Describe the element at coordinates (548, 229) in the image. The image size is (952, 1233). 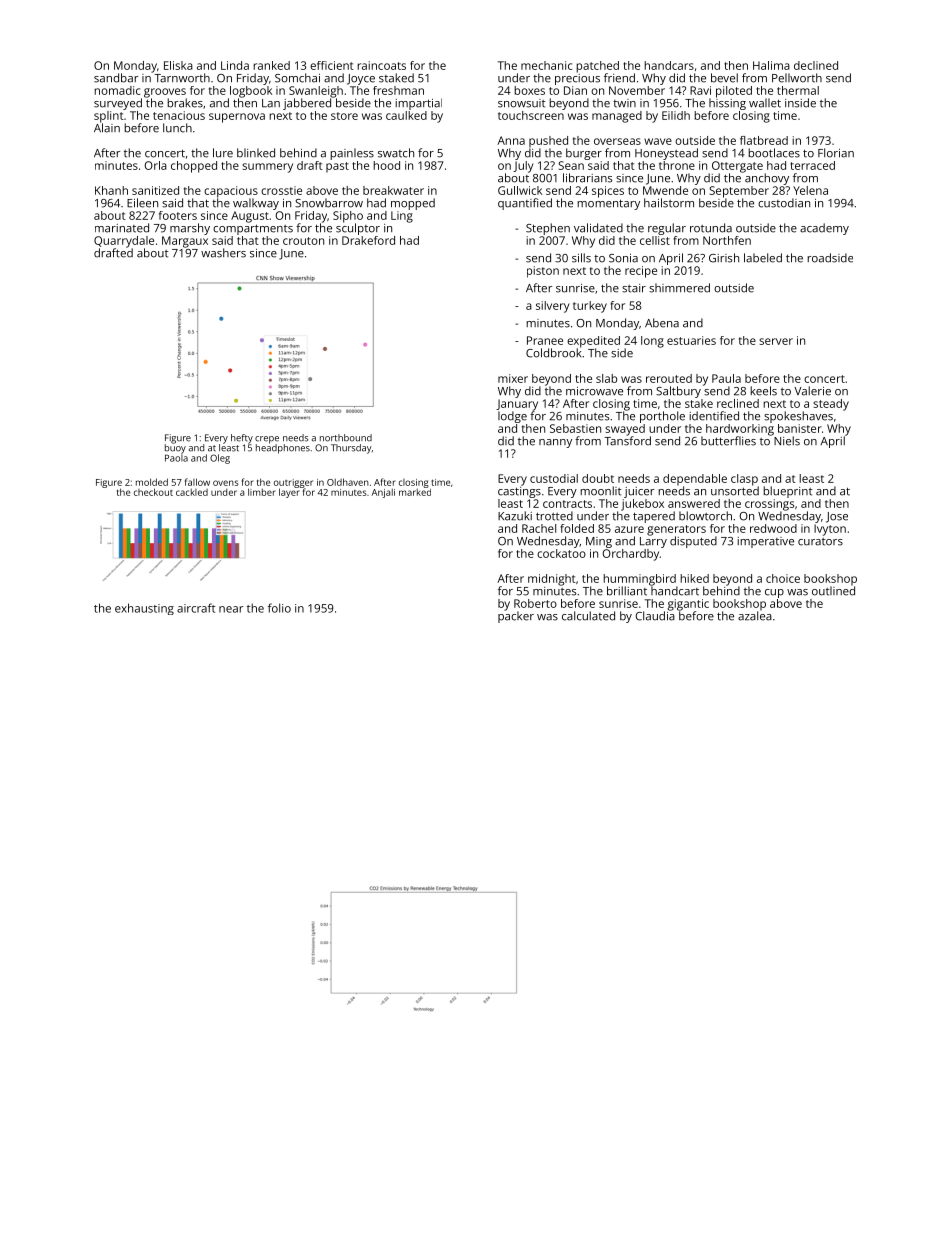
I see `Stephen` at that location.
